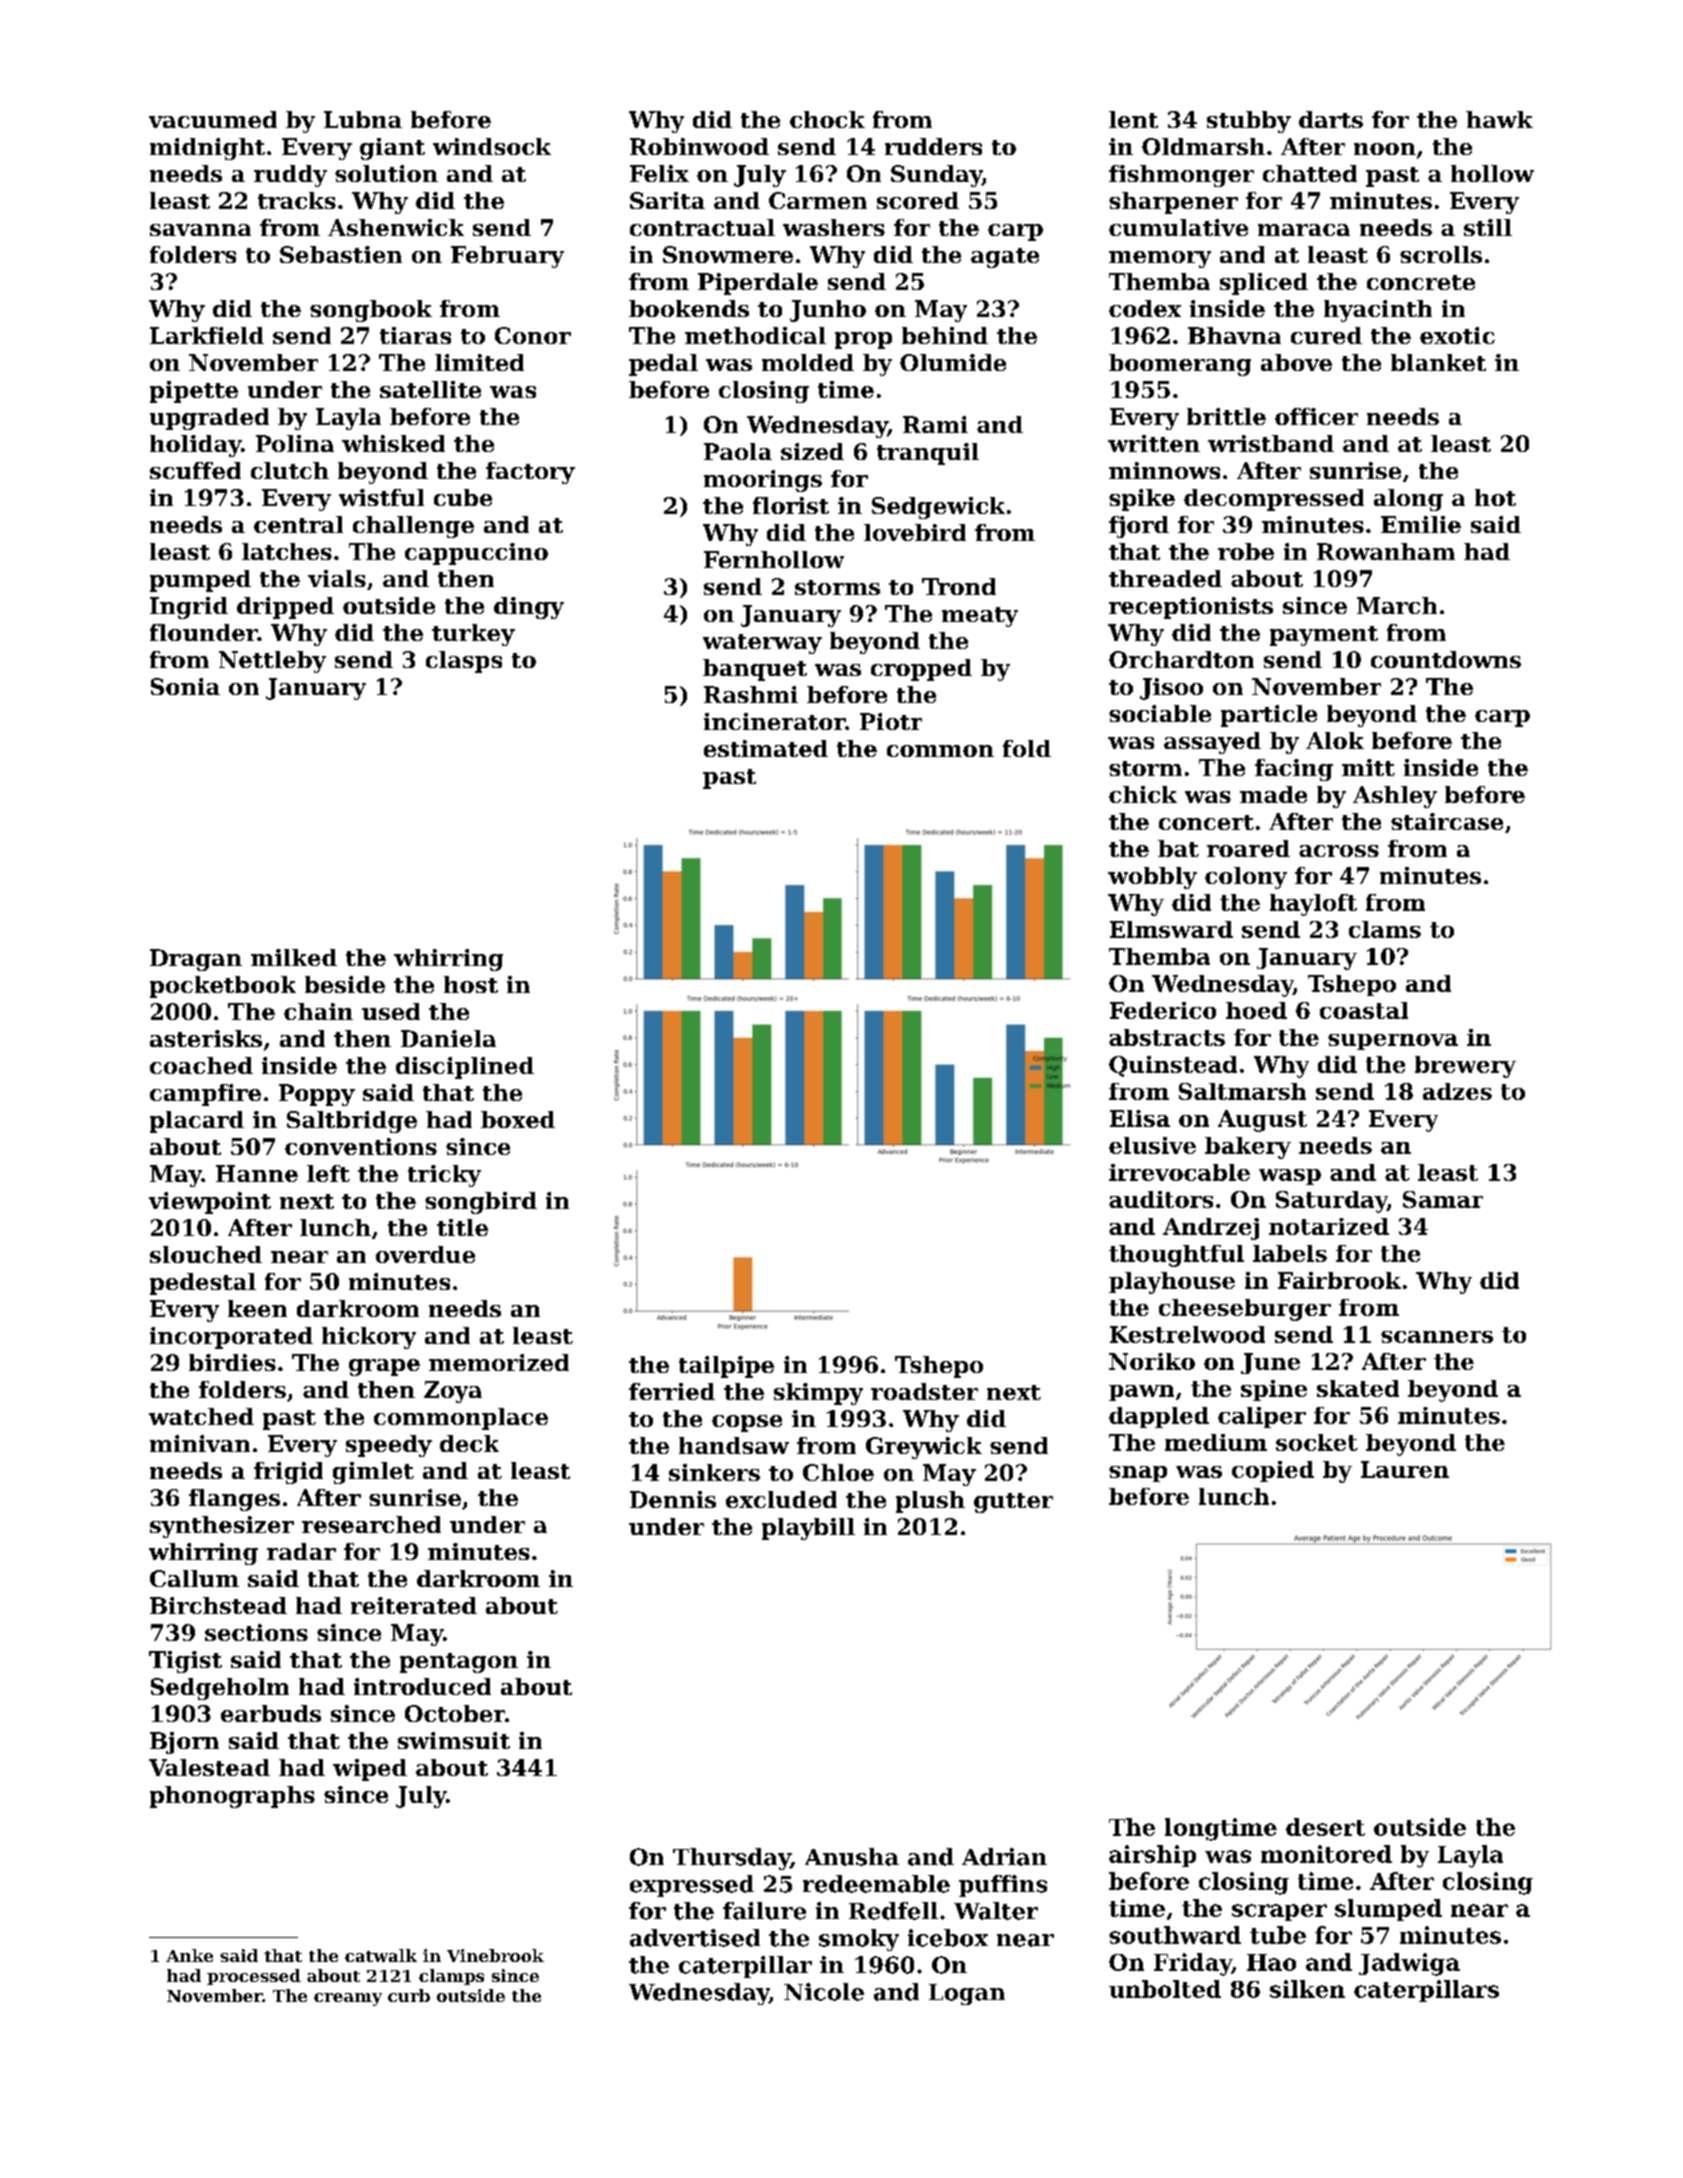  Describe the element at coordinates (210, 1203) in the screenshot. I see `viewpoint` at that location.
